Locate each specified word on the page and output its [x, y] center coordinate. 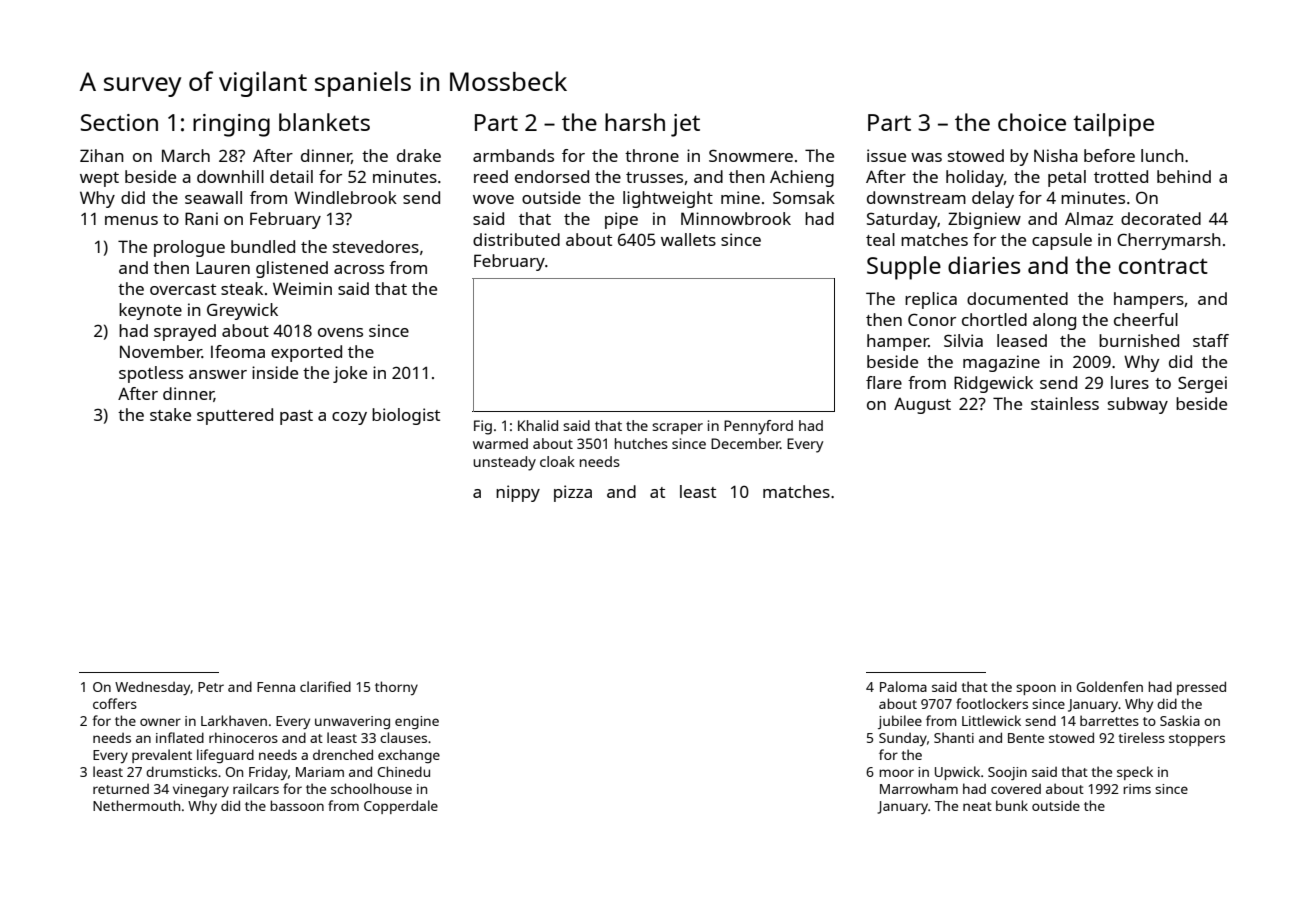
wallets [688, 239]
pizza [573, 493]
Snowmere [751, 155]
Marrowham [919, 788]
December [745, 443]
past [296, 417]
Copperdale [401, 807]
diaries [984, 265]
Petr [211, 687]
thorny [396, 688]
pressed [1201, 688]
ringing [231, 125]
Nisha [1056, 155]
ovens [340, 332]
